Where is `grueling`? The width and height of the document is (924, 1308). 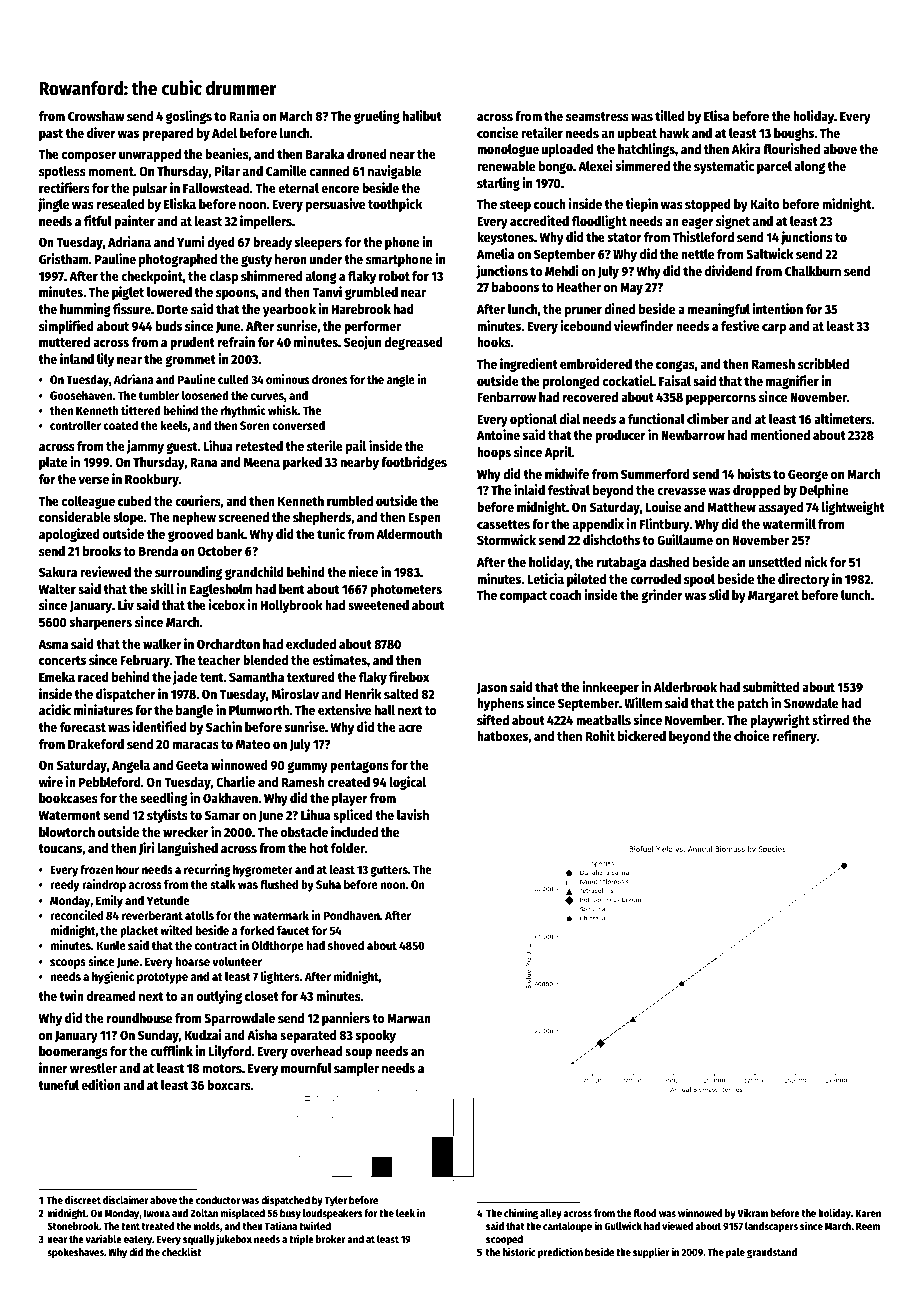
grueling is located at coordinates (377, 117).
